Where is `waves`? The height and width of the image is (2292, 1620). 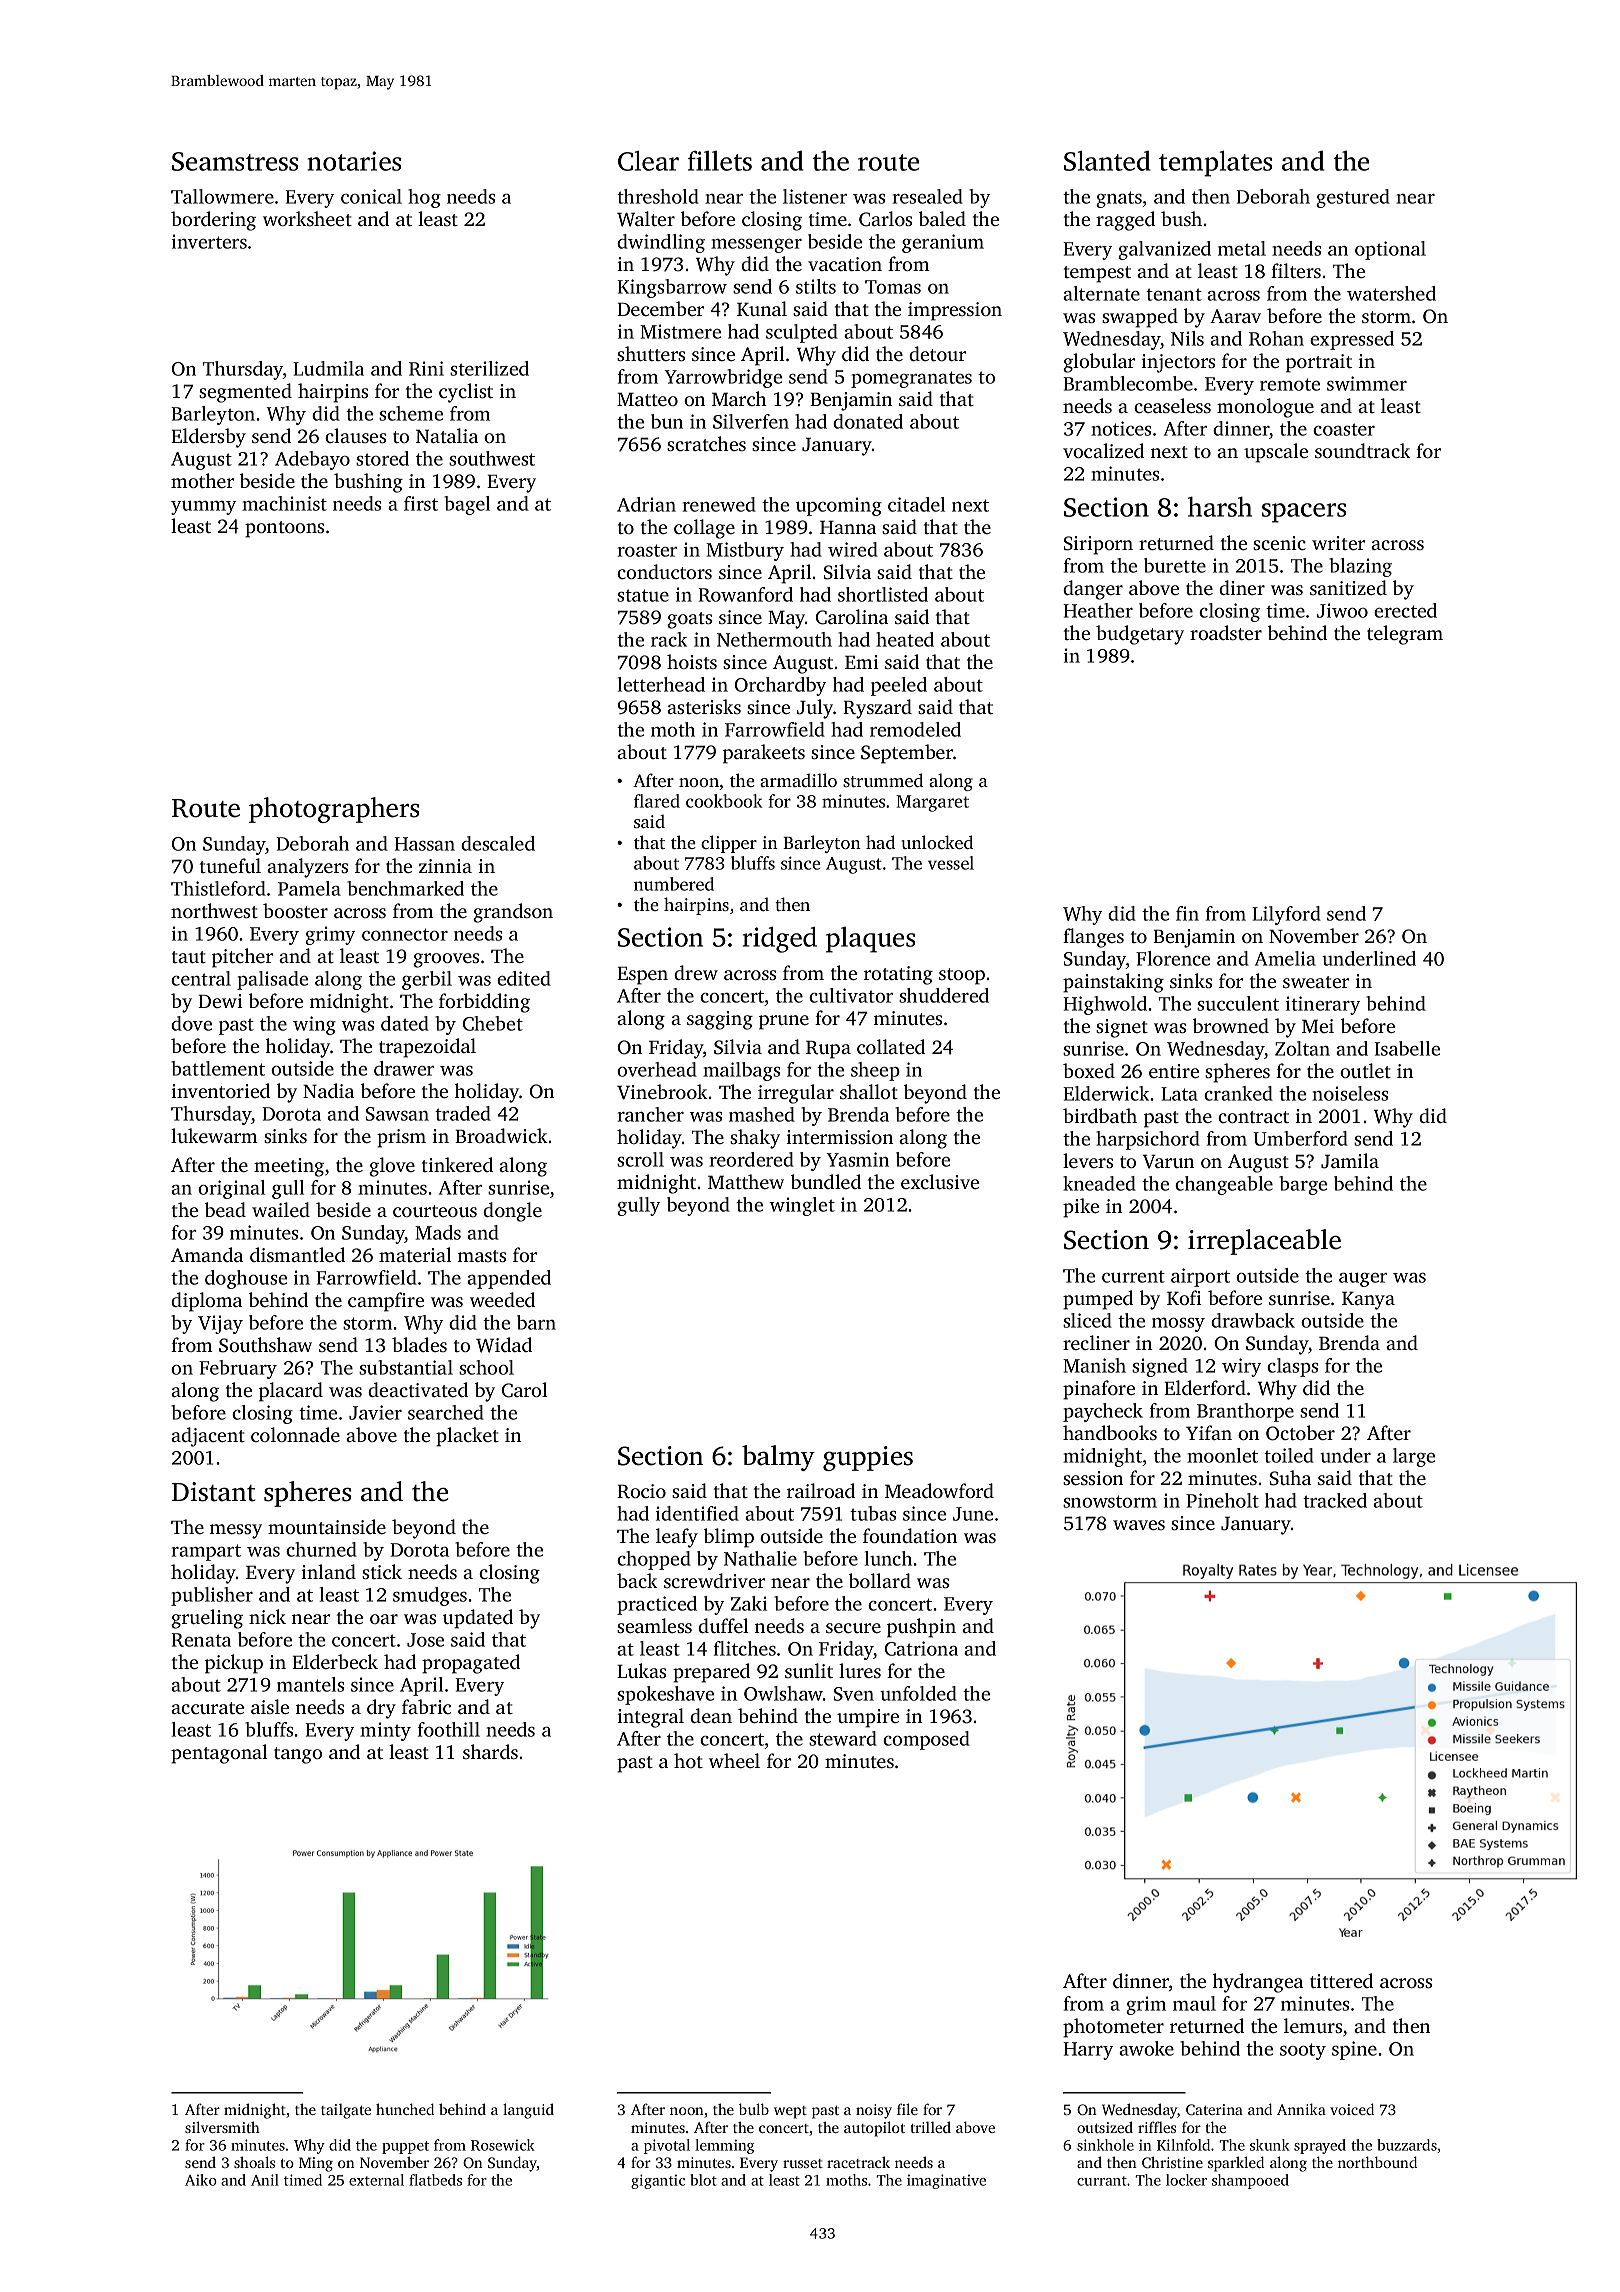 waves is located at coordinates (1139, 1525).
